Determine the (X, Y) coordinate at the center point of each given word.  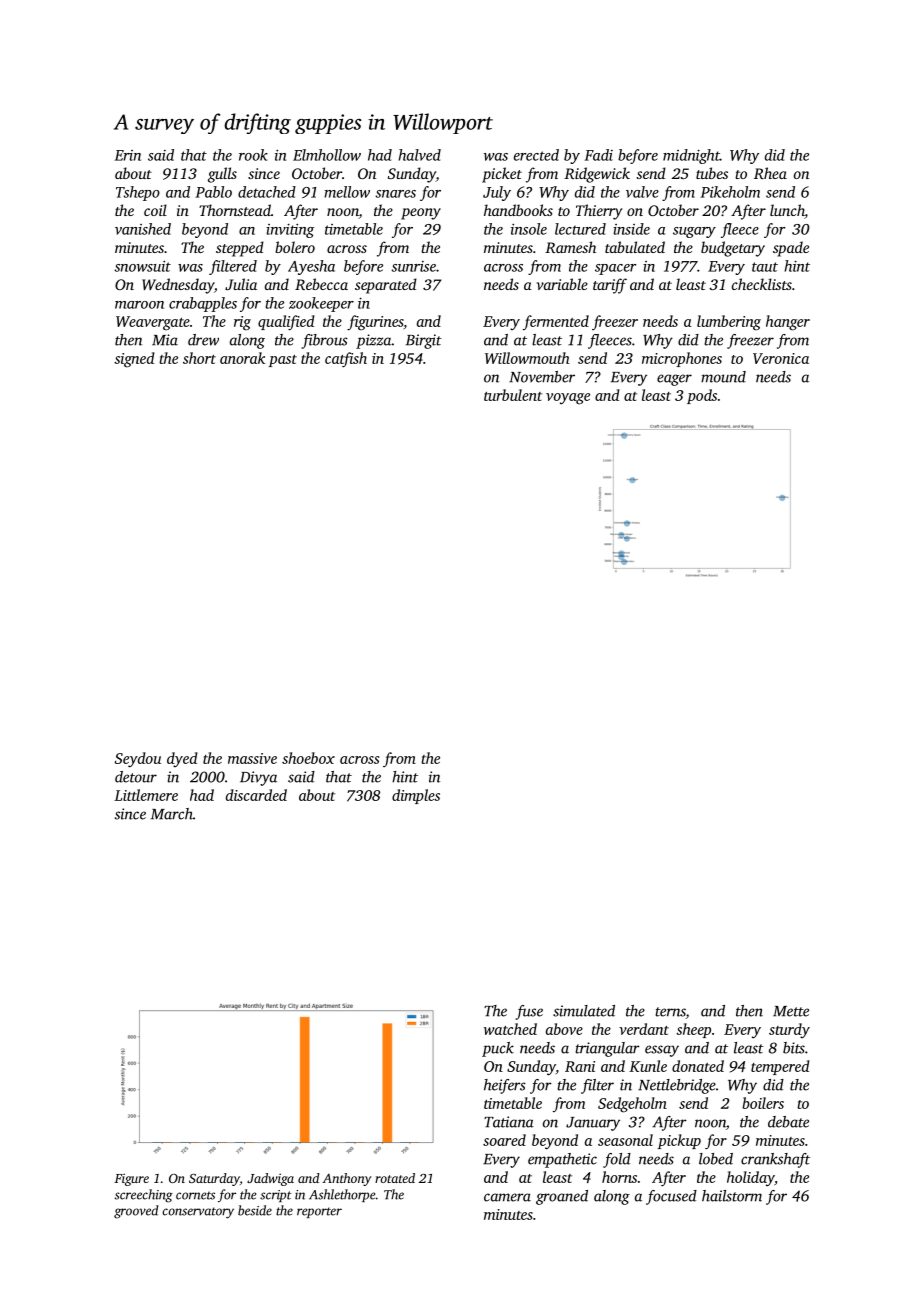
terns (671, 1013)
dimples (416, 796)
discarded (256, 795)
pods (702, 396)
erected (536, 155)
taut (765, 267)
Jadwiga (270, 1179)
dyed (182, 759)
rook (253, 155)
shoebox (308, 758)
